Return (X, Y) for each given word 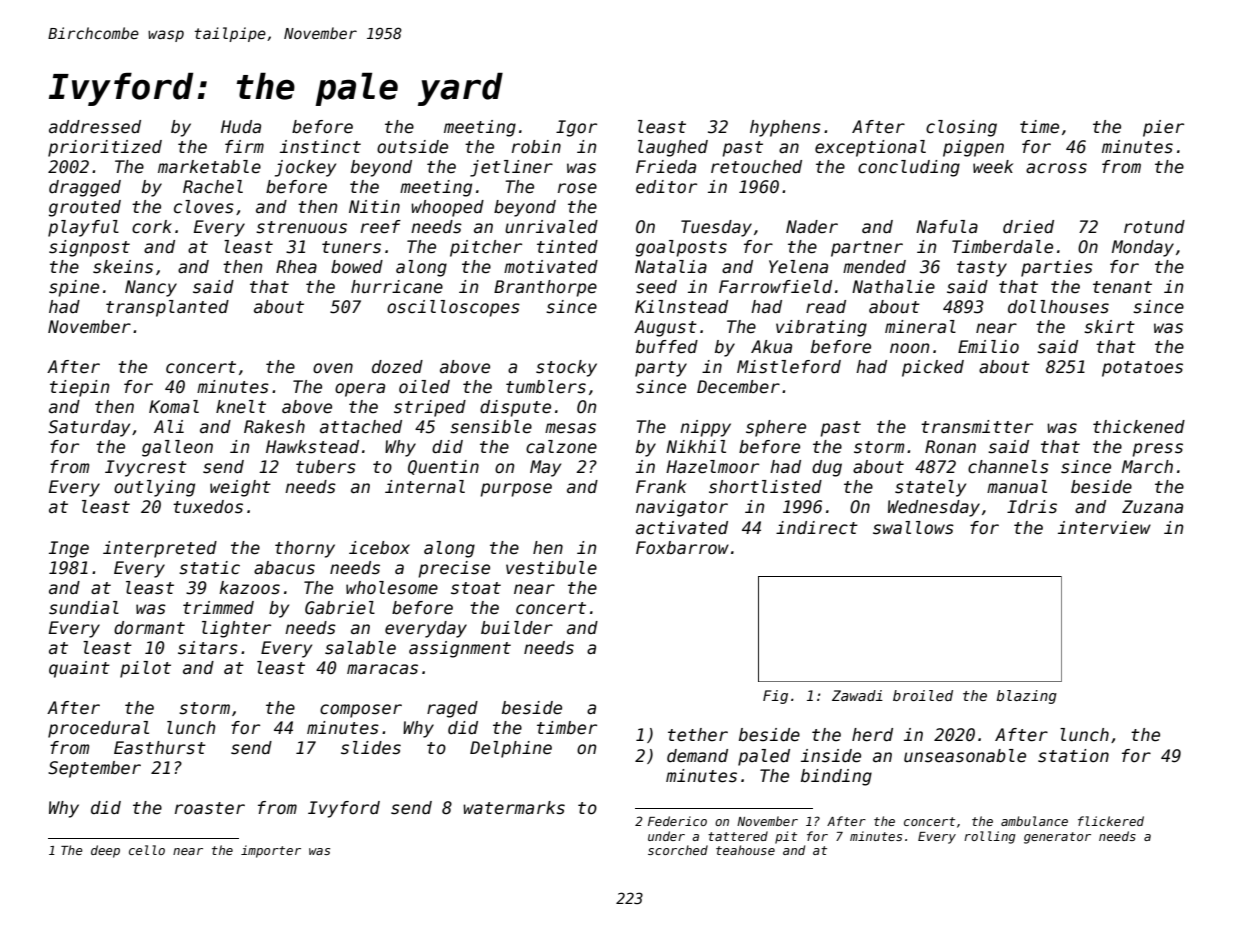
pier (1163, 128)
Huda (241, 127)
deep (105, 851)
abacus (284, 568)
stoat (476, 588)
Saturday (89, 428)
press (1157, 450)
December (738, 387)
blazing (1027, 697)
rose (577, 188)
